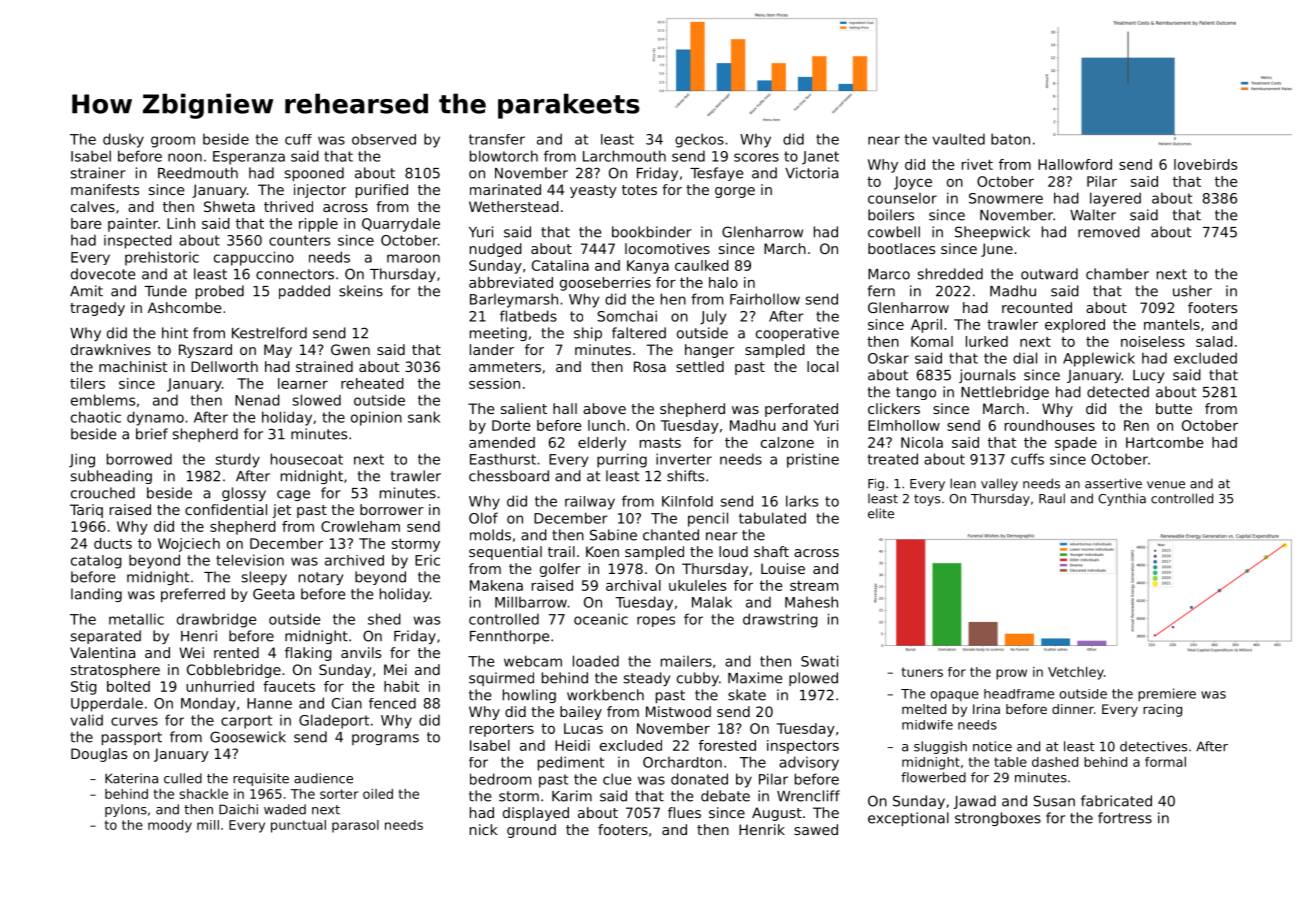 The image size is (1308, 924). What do you see at coordinates (193, 595) in the document?
I see `preferred` at bounding box center [193, 595].
